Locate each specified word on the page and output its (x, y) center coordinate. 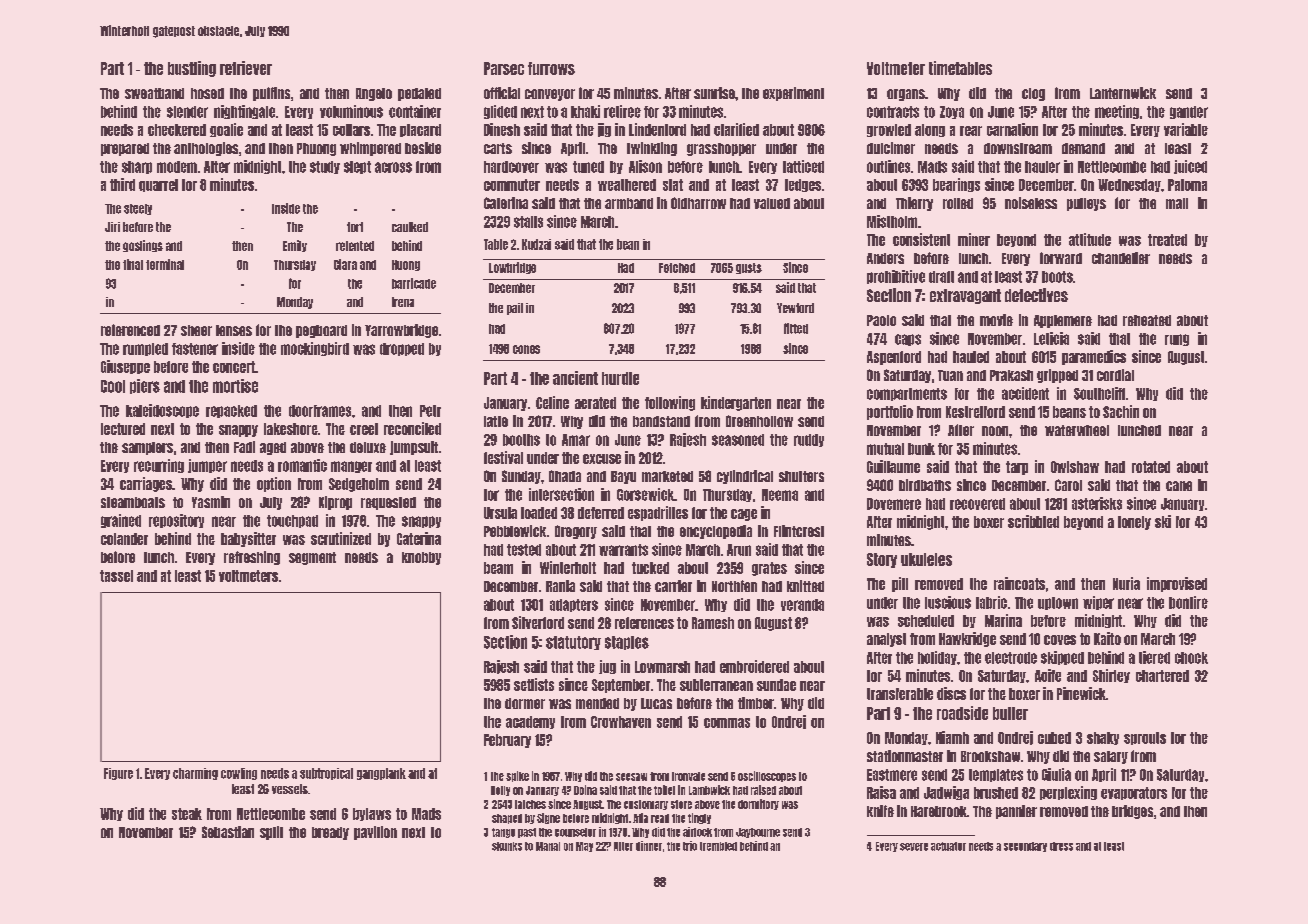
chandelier (1121, 258)
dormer (525, 703)
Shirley (1111, 676)
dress (1061, 846)
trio (690, 846)
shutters (801, 476)
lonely (1134, 523)
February (507, 741)
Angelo (374, 94)
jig (604, 130)
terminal (165, 264)
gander (1189, 112)
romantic (302, 465)
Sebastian (228, 832)
